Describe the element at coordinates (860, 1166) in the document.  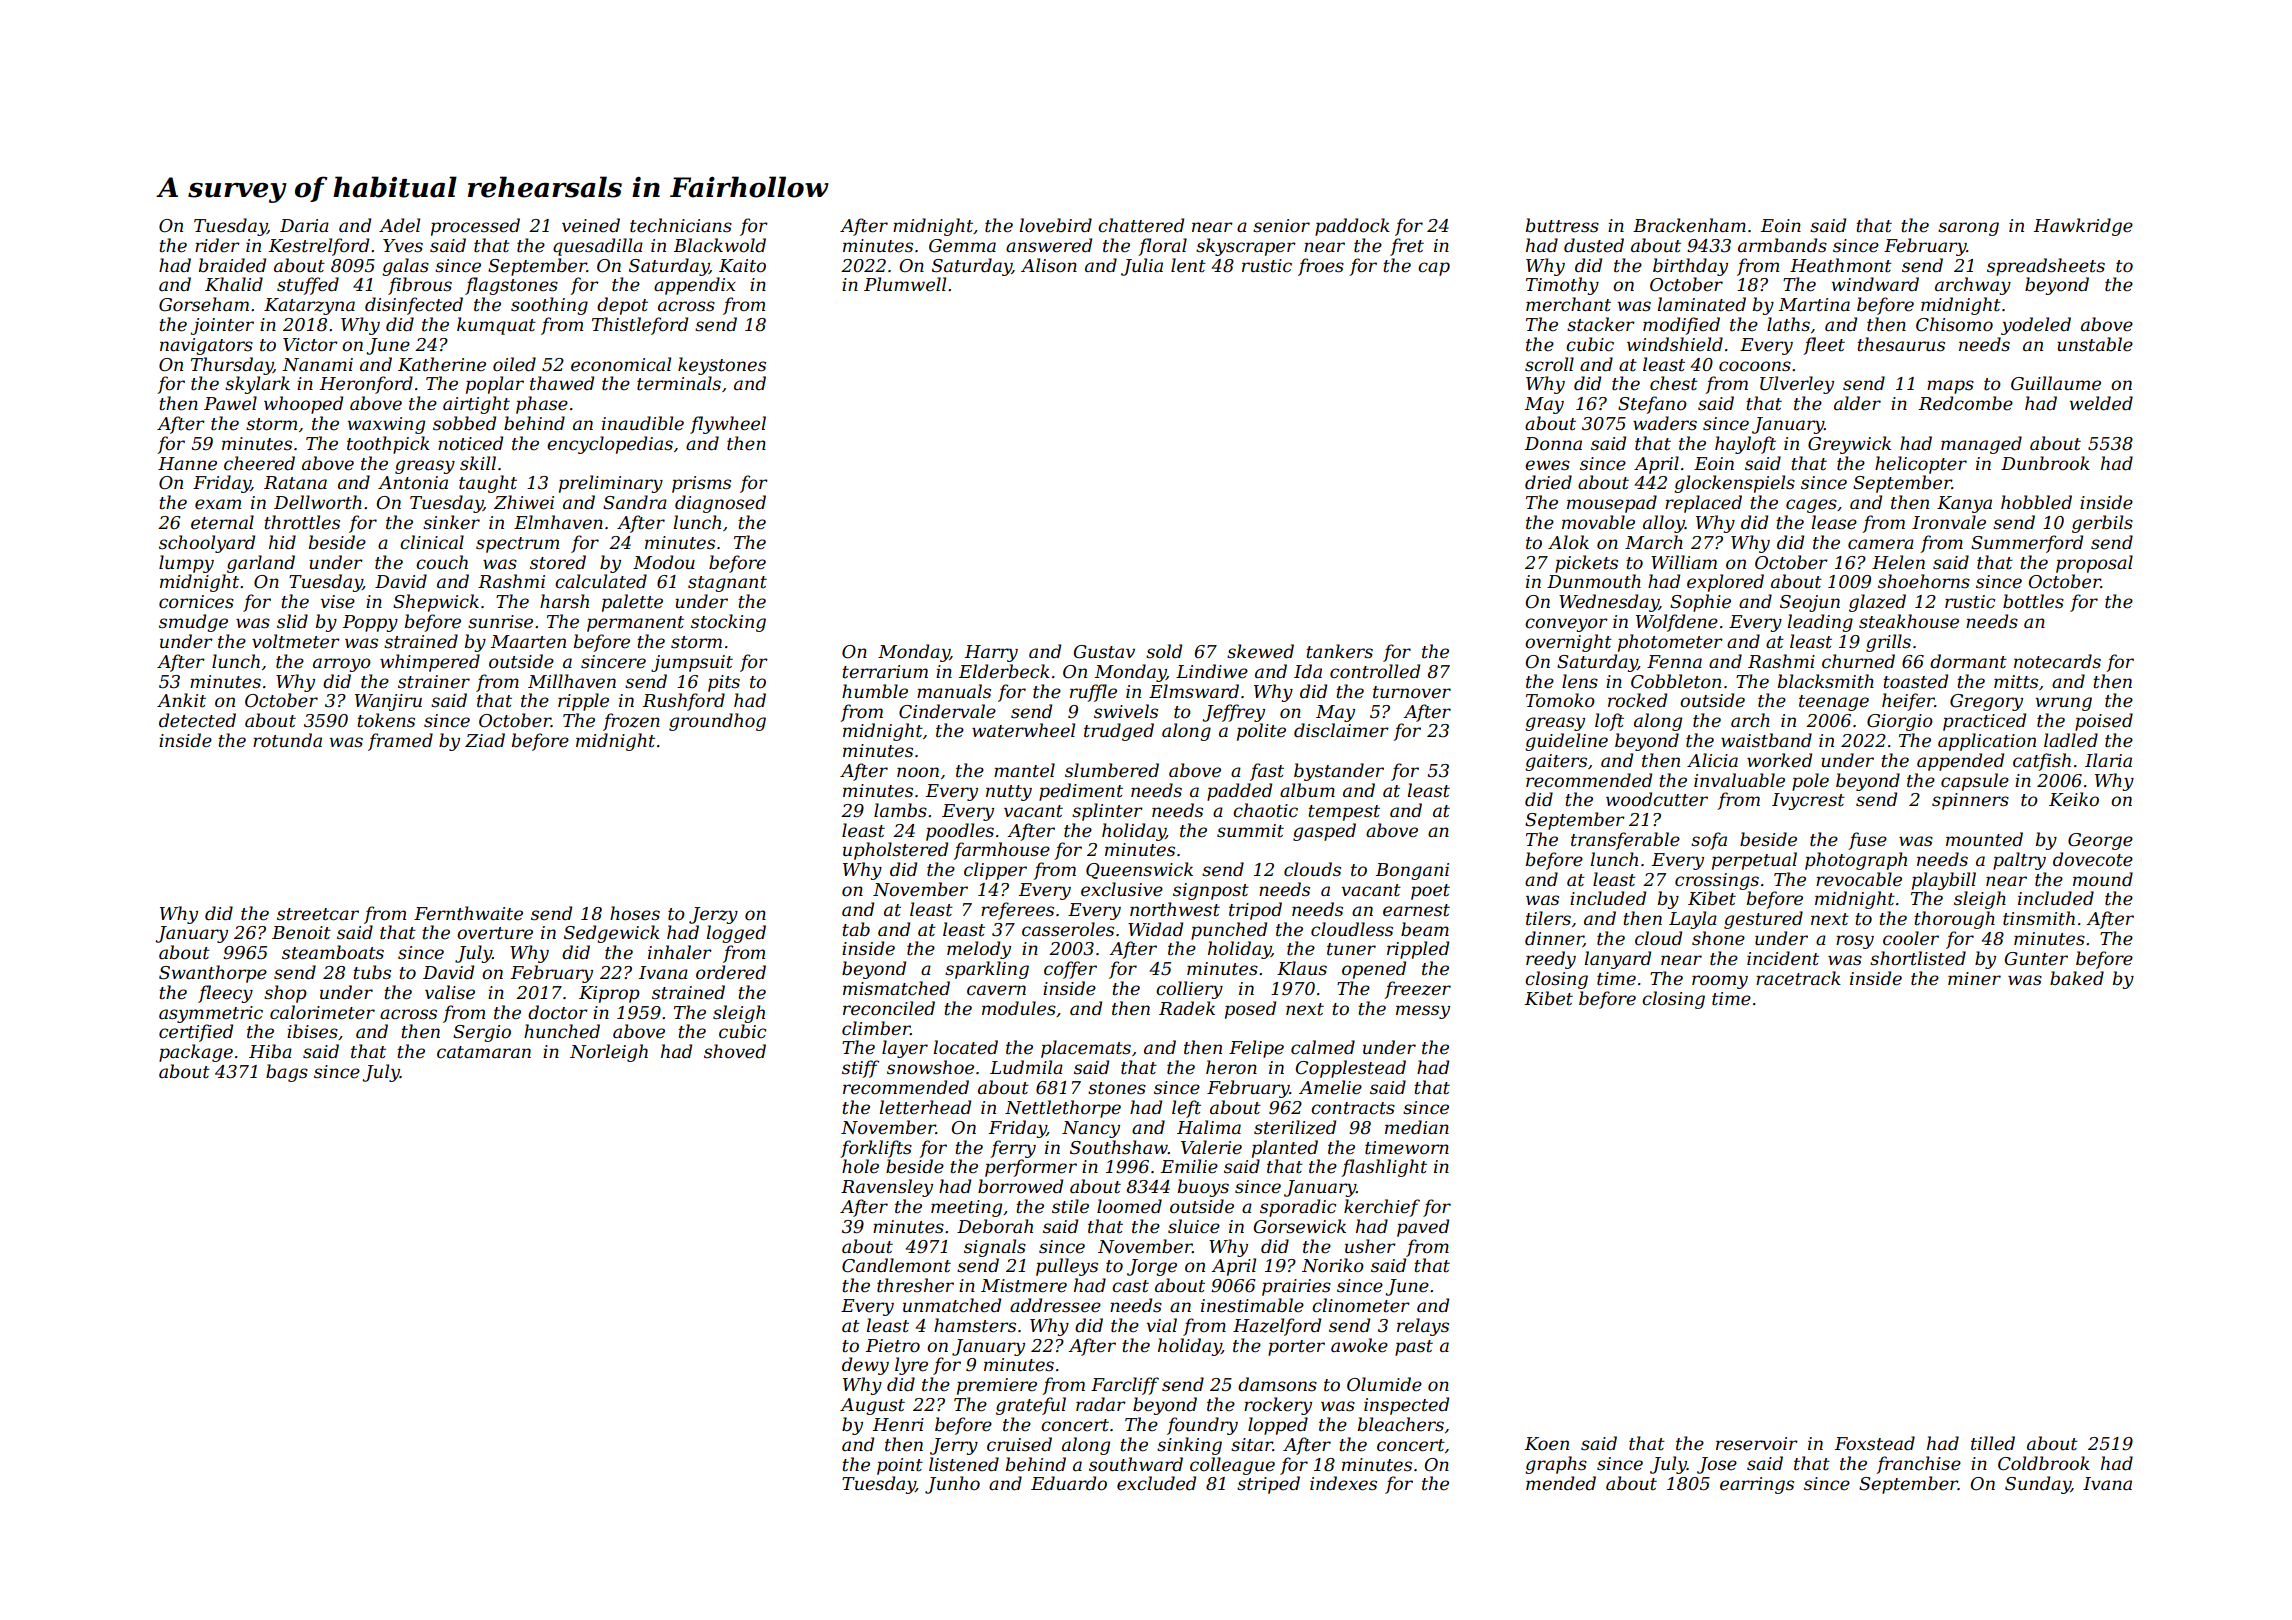
I see `hole` at that location.
